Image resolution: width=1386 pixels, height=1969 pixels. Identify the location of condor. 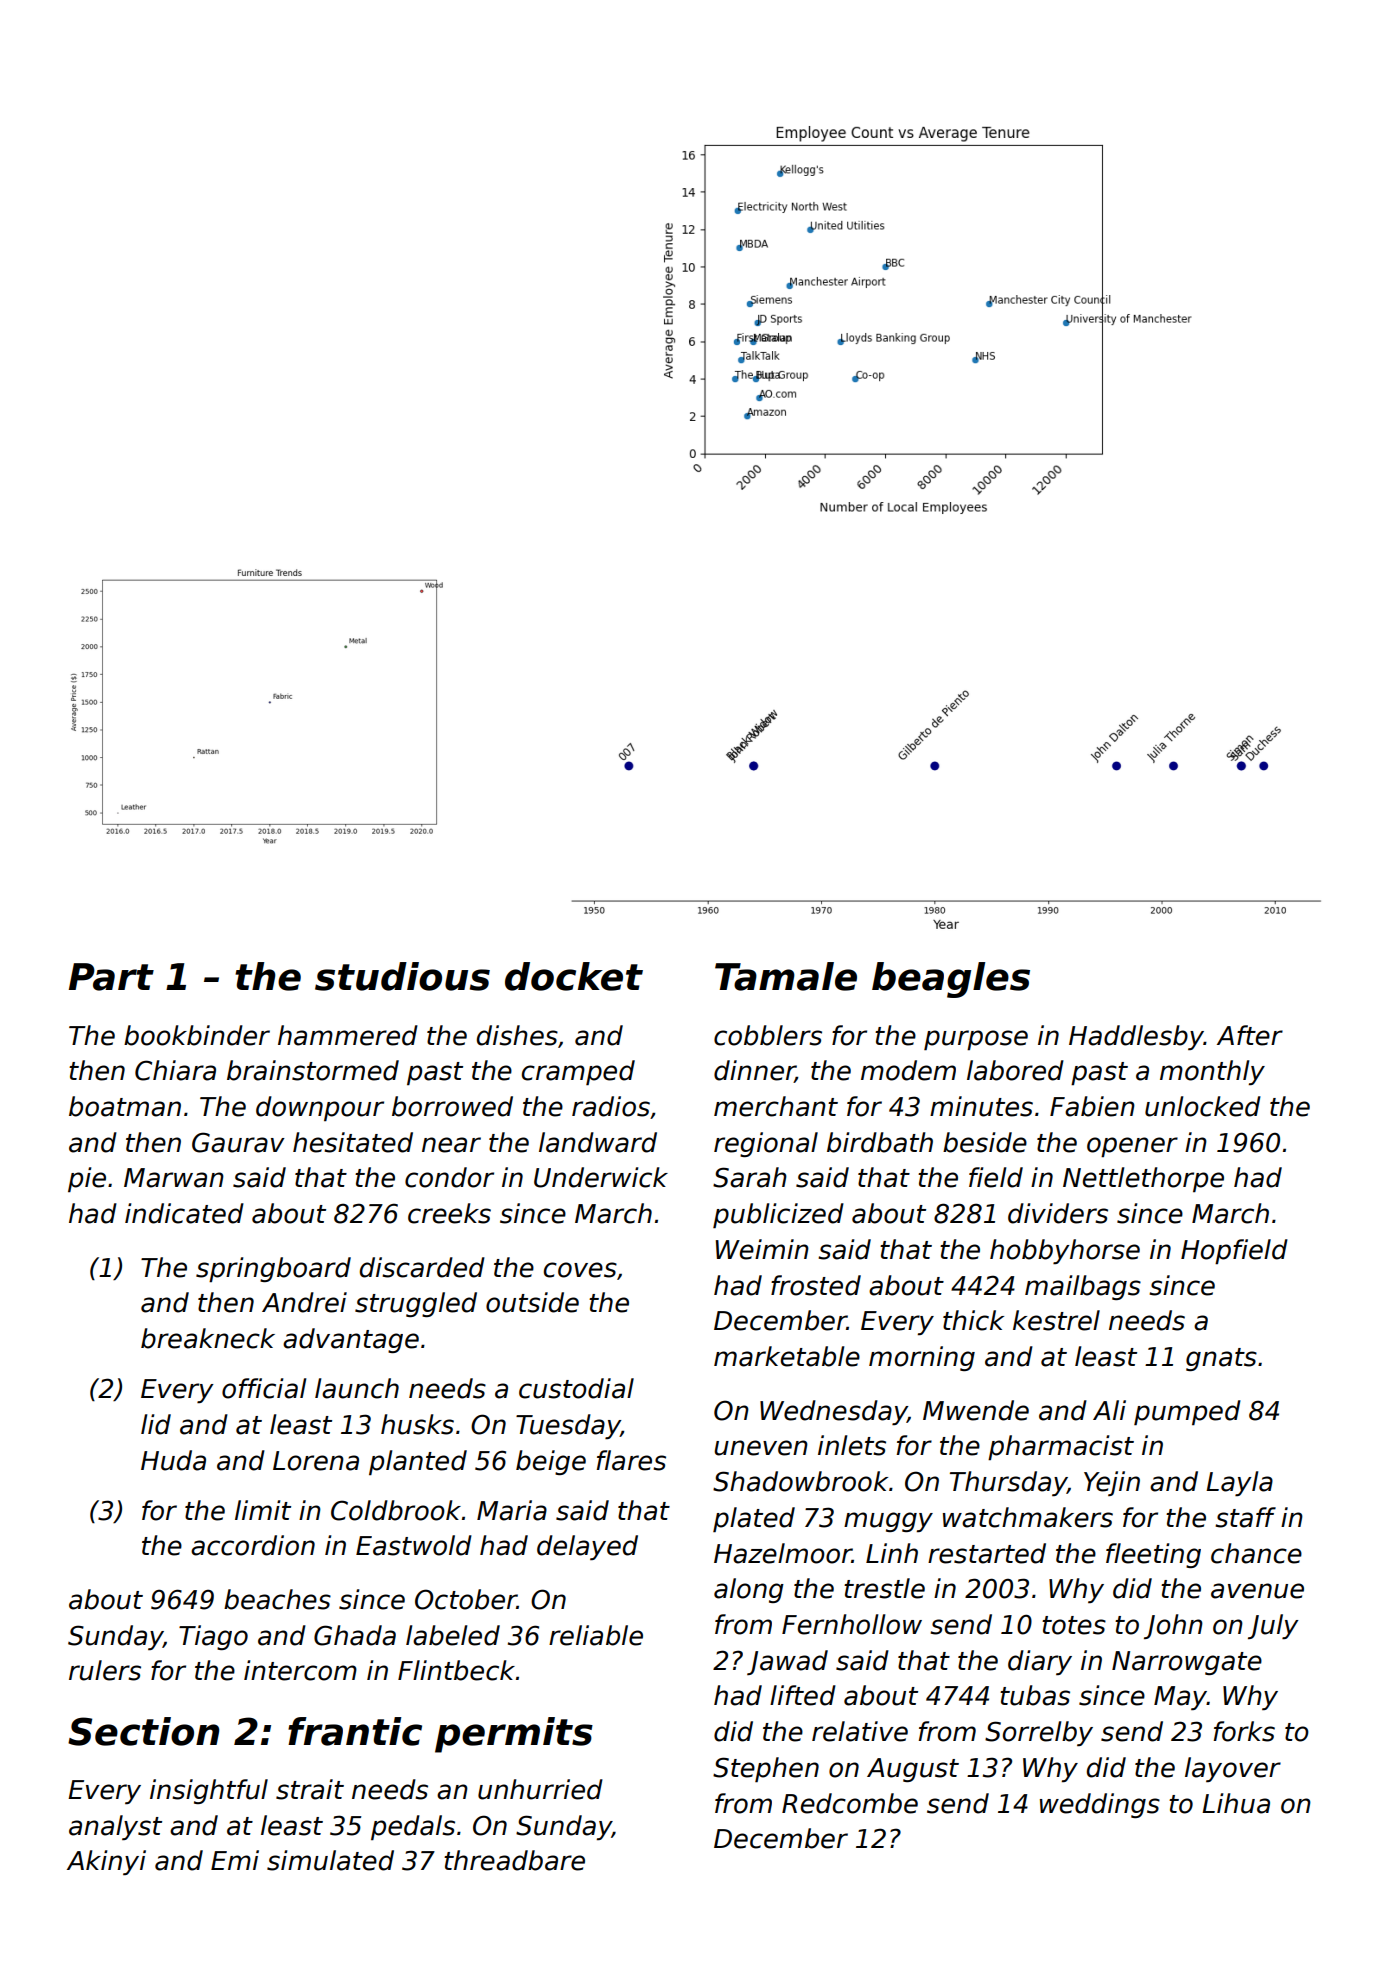
(449, 1177).
